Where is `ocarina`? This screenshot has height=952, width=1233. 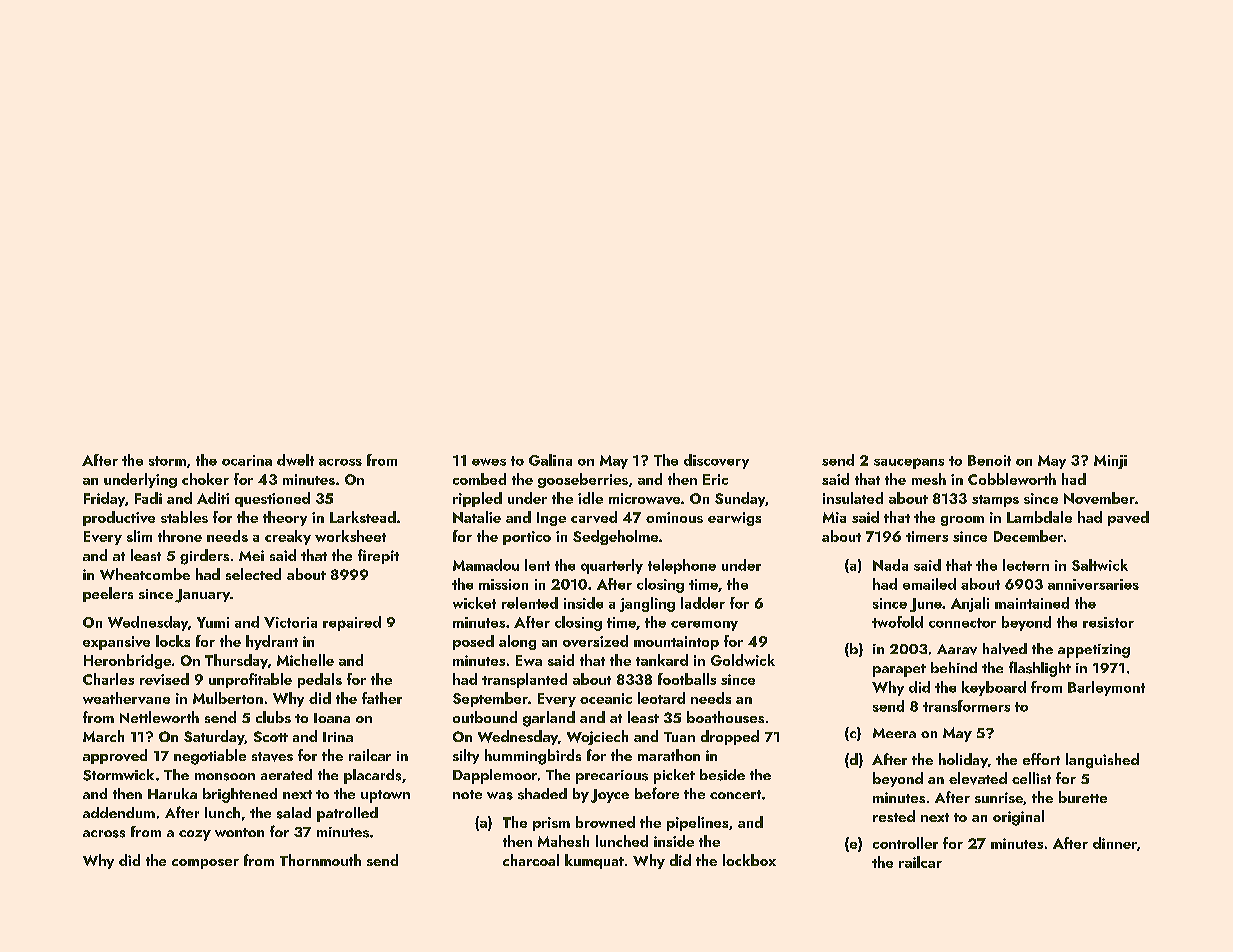
ocarina is located at coordinates (247, 460).
